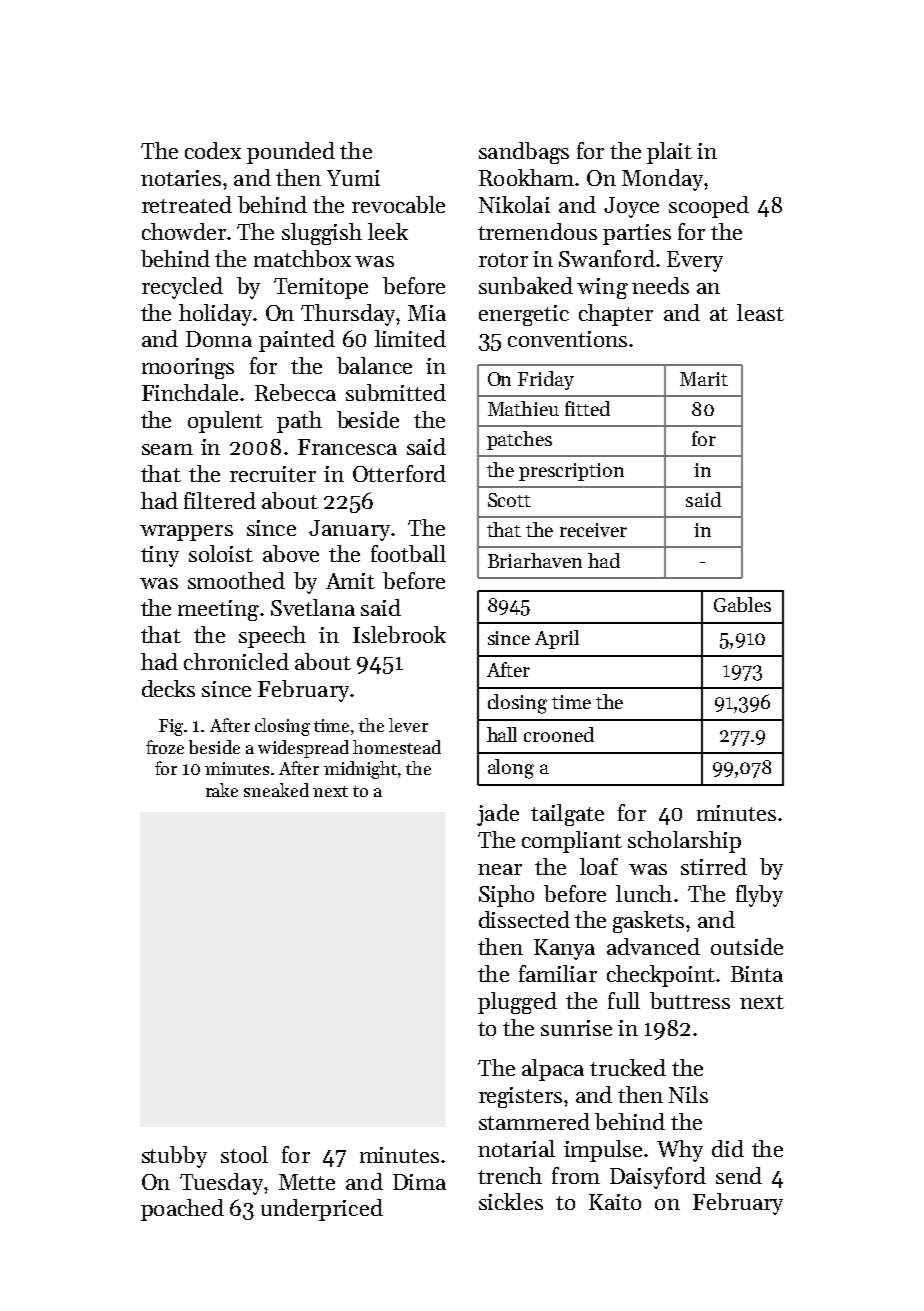 The width and height of the screenshot is (924, 1311). What do you see at coordinates (168, 688) in the screenshot?
I see `decks` at bounding box center [168, 688].
